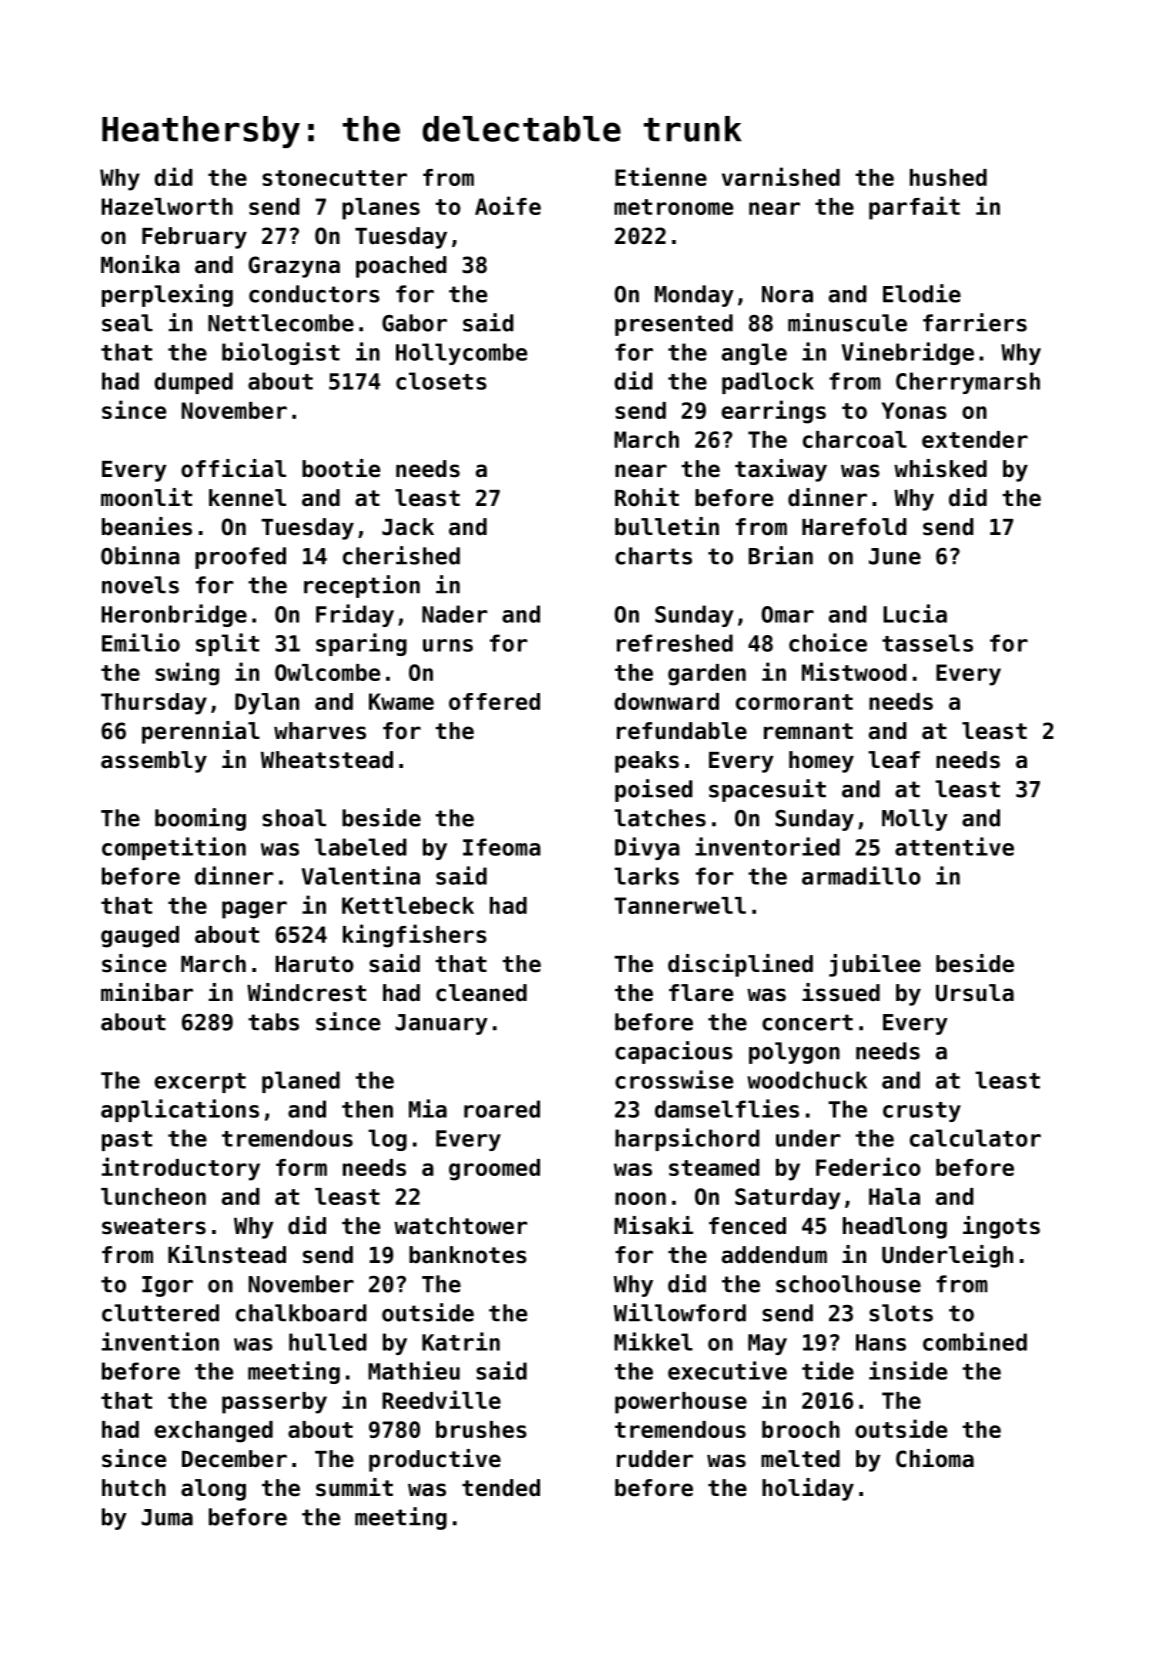 The width and height of the screenshot is (1165, 1654). What do you see at coordinates (707, 675) in the screenshot?
I see `garden` at bounding box center [707, 675].
